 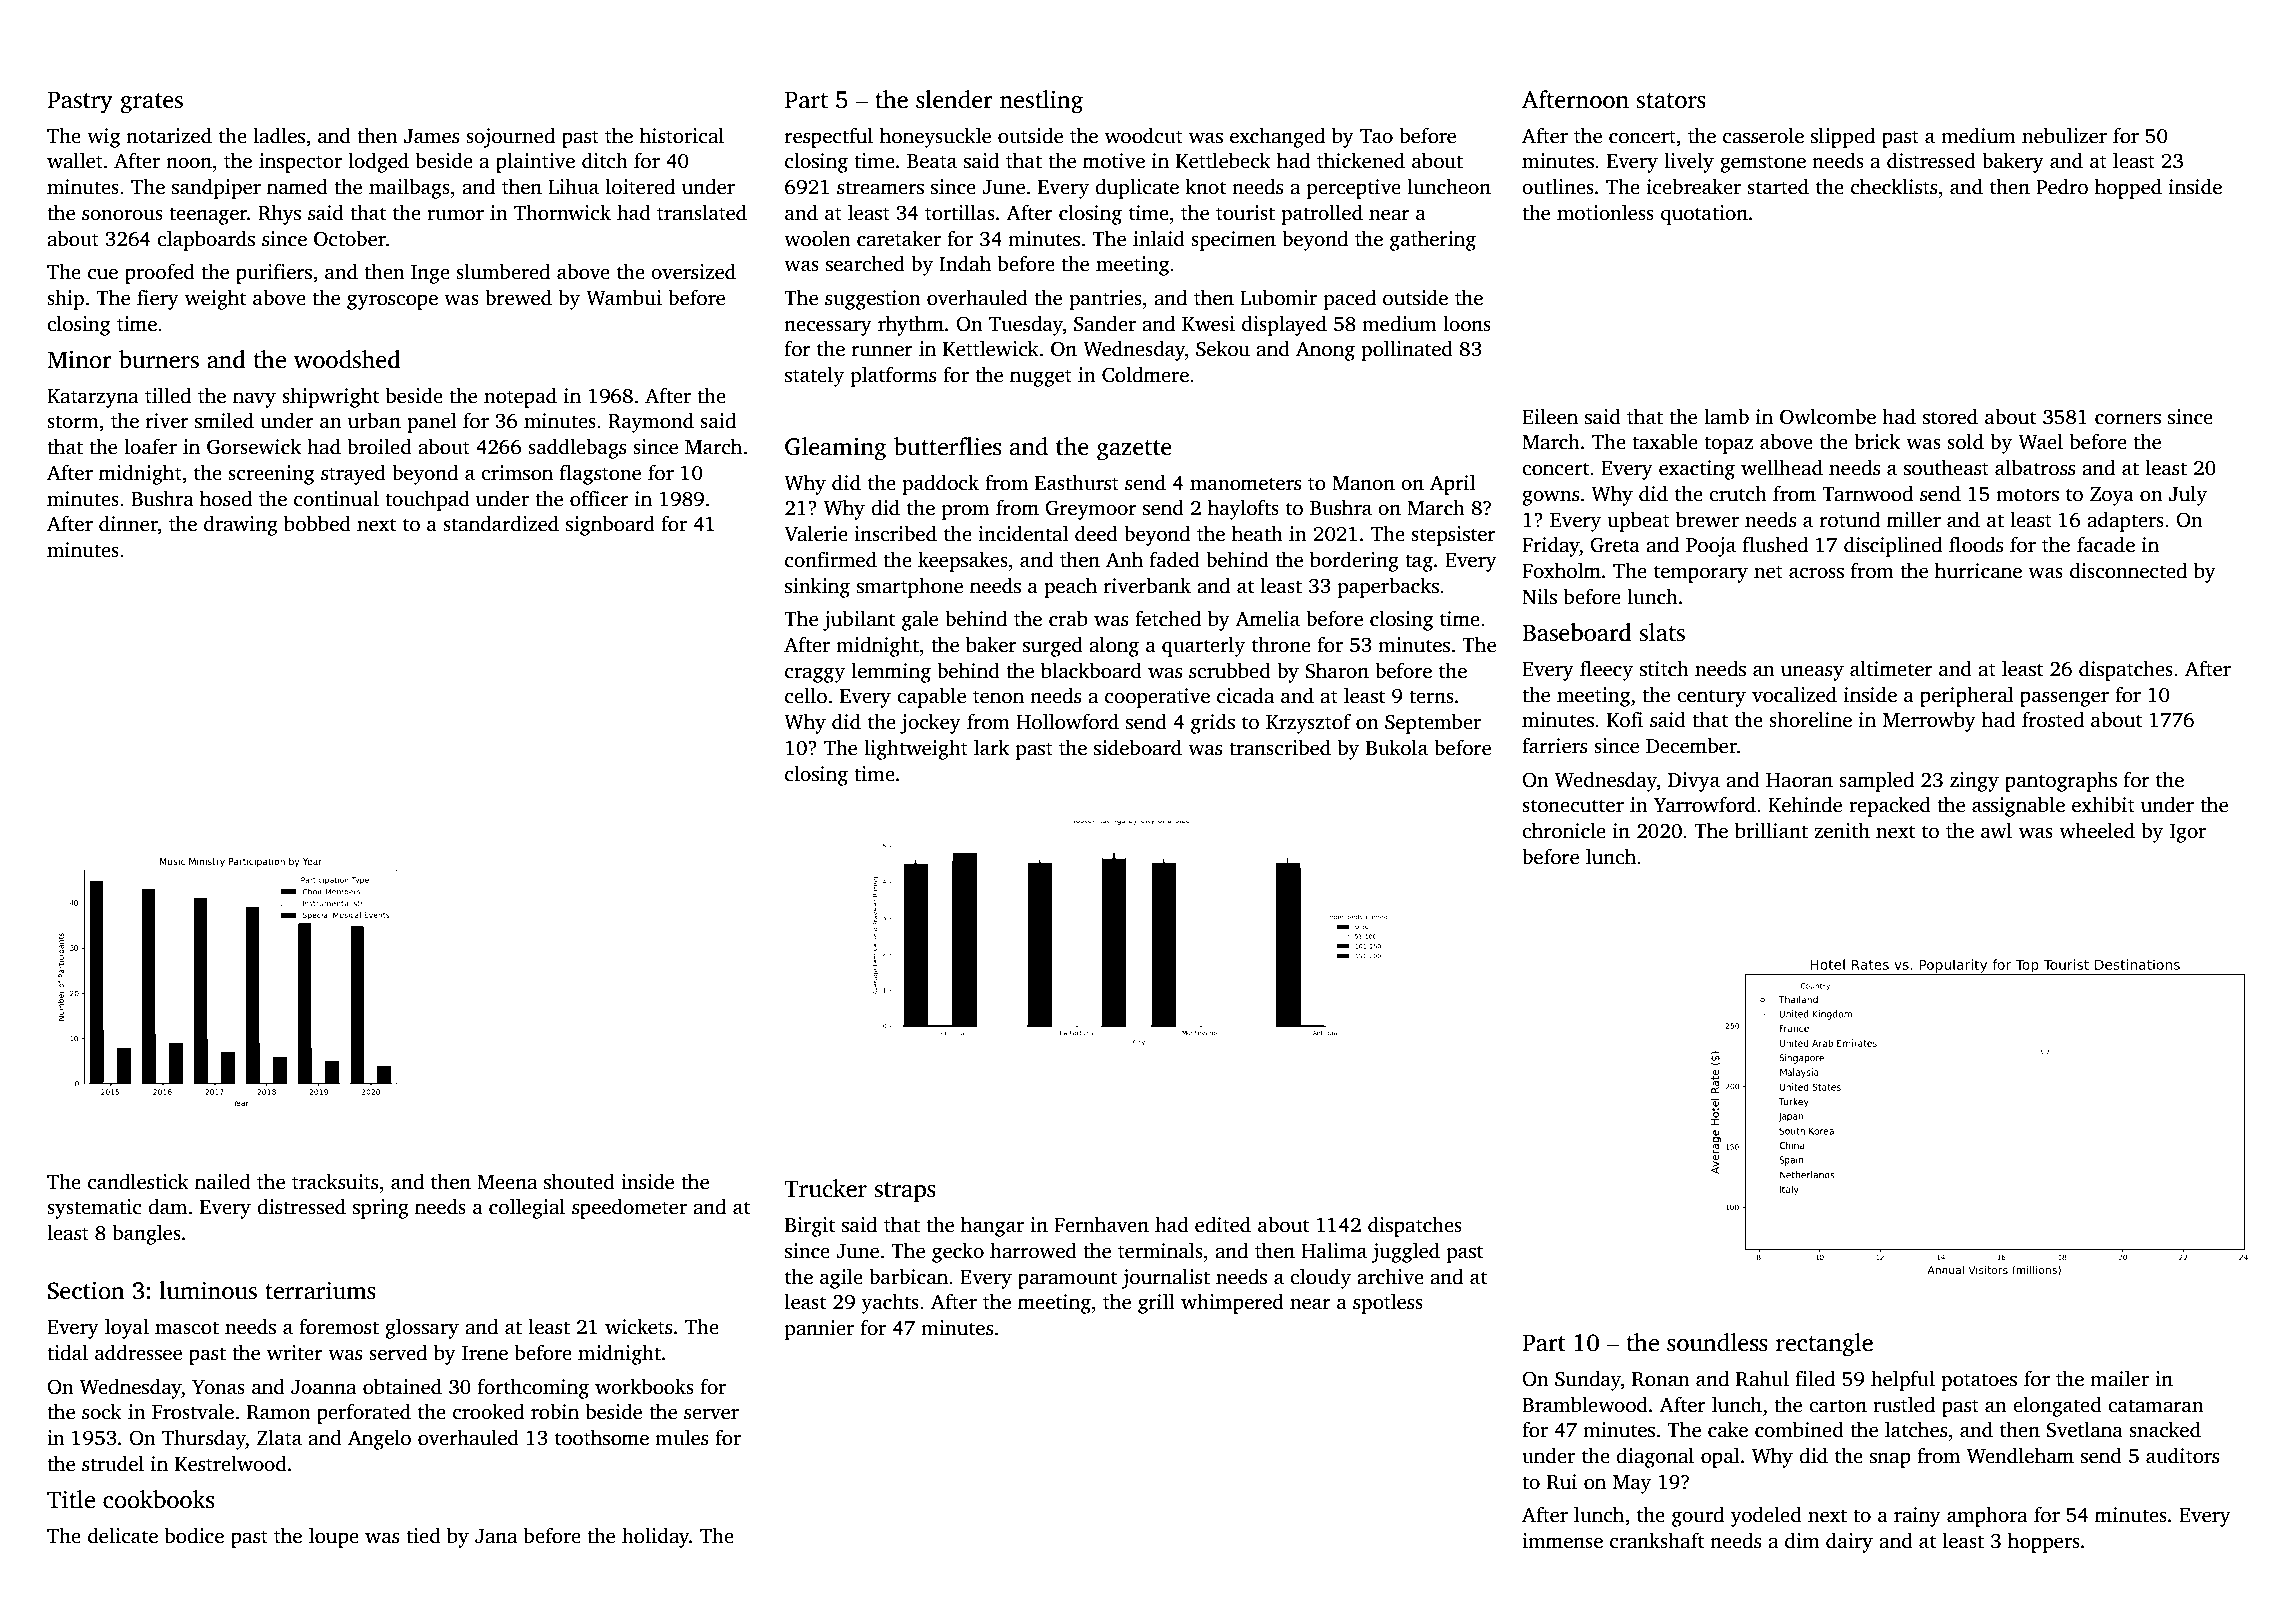 I want to click on notepad, so click(x=520, y=397).
